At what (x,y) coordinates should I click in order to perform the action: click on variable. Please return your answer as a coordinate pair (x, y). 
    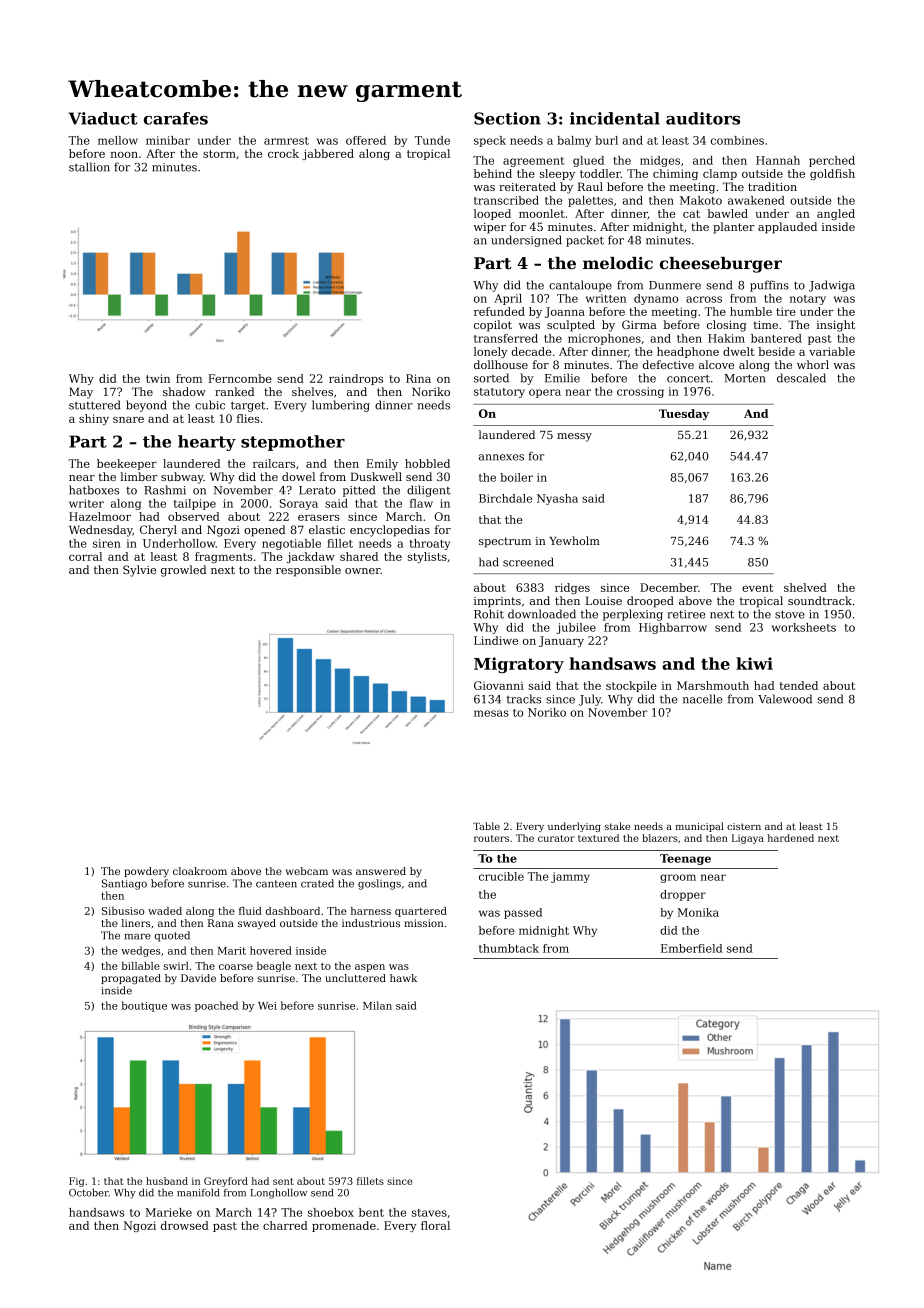
    Looking at the image, I should click on (832, 351).
